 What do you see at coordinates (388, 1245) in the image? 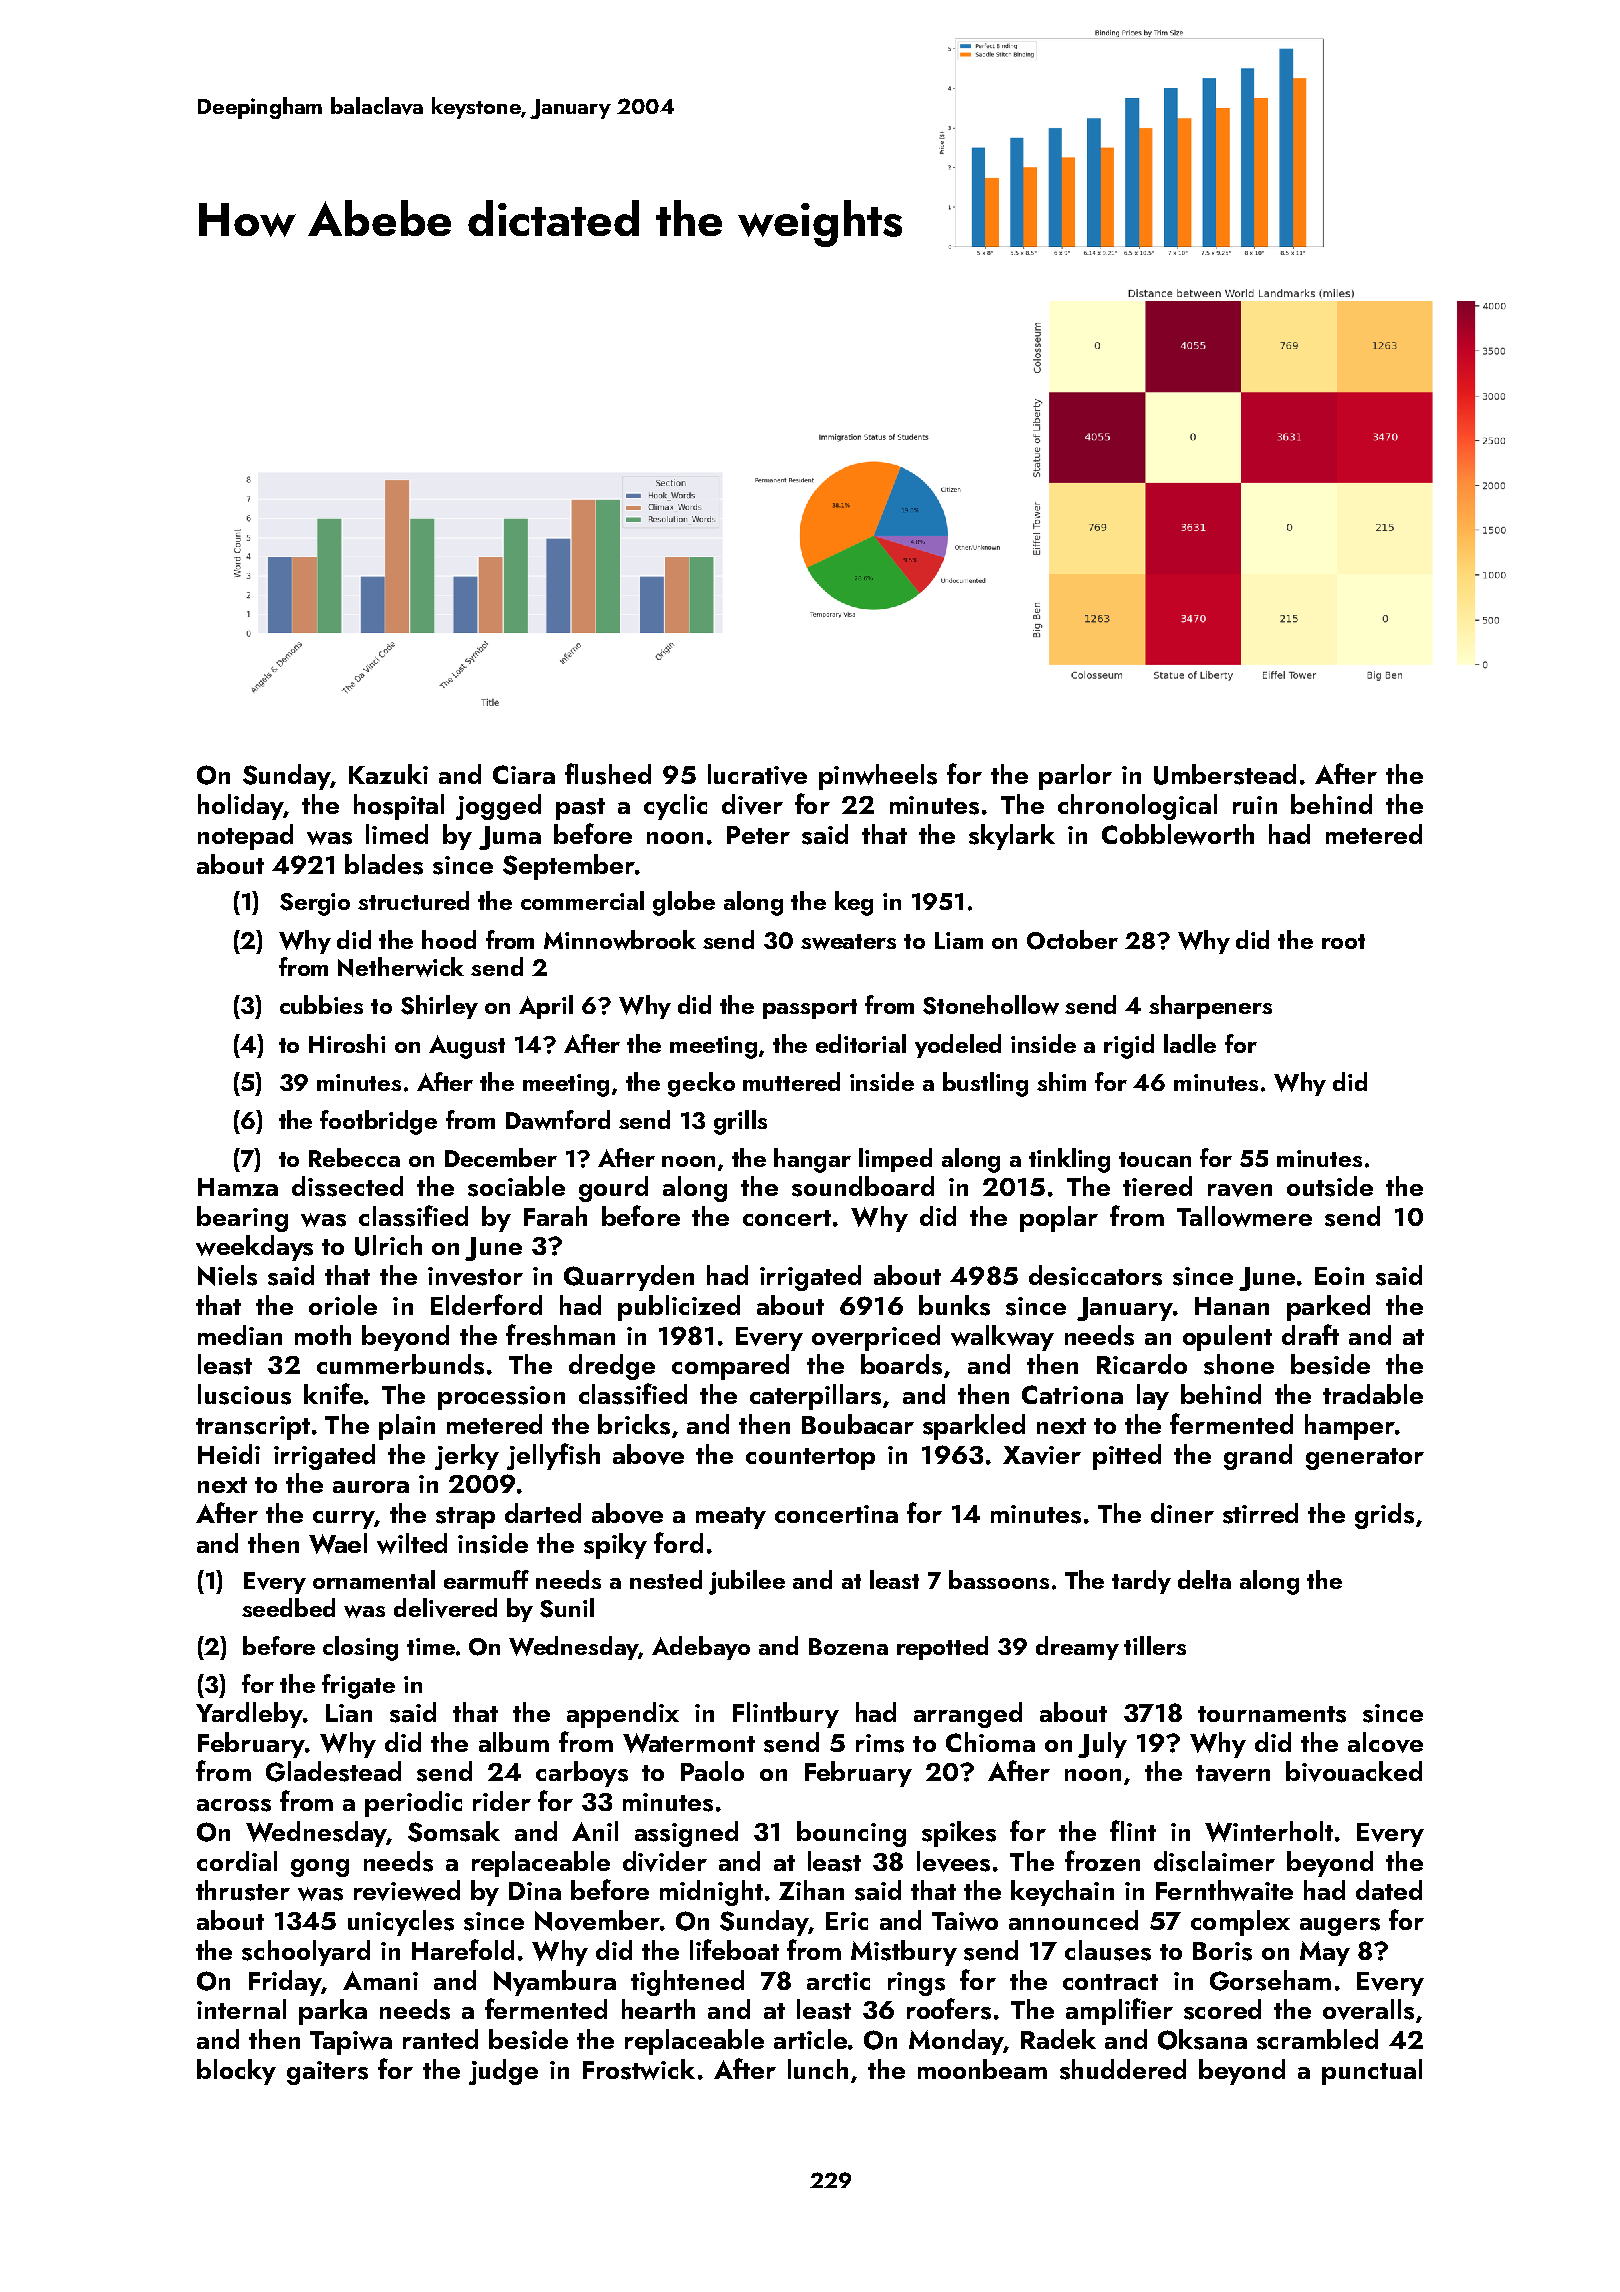
I see `Ulrich` at bounding box center [388, 1245].
